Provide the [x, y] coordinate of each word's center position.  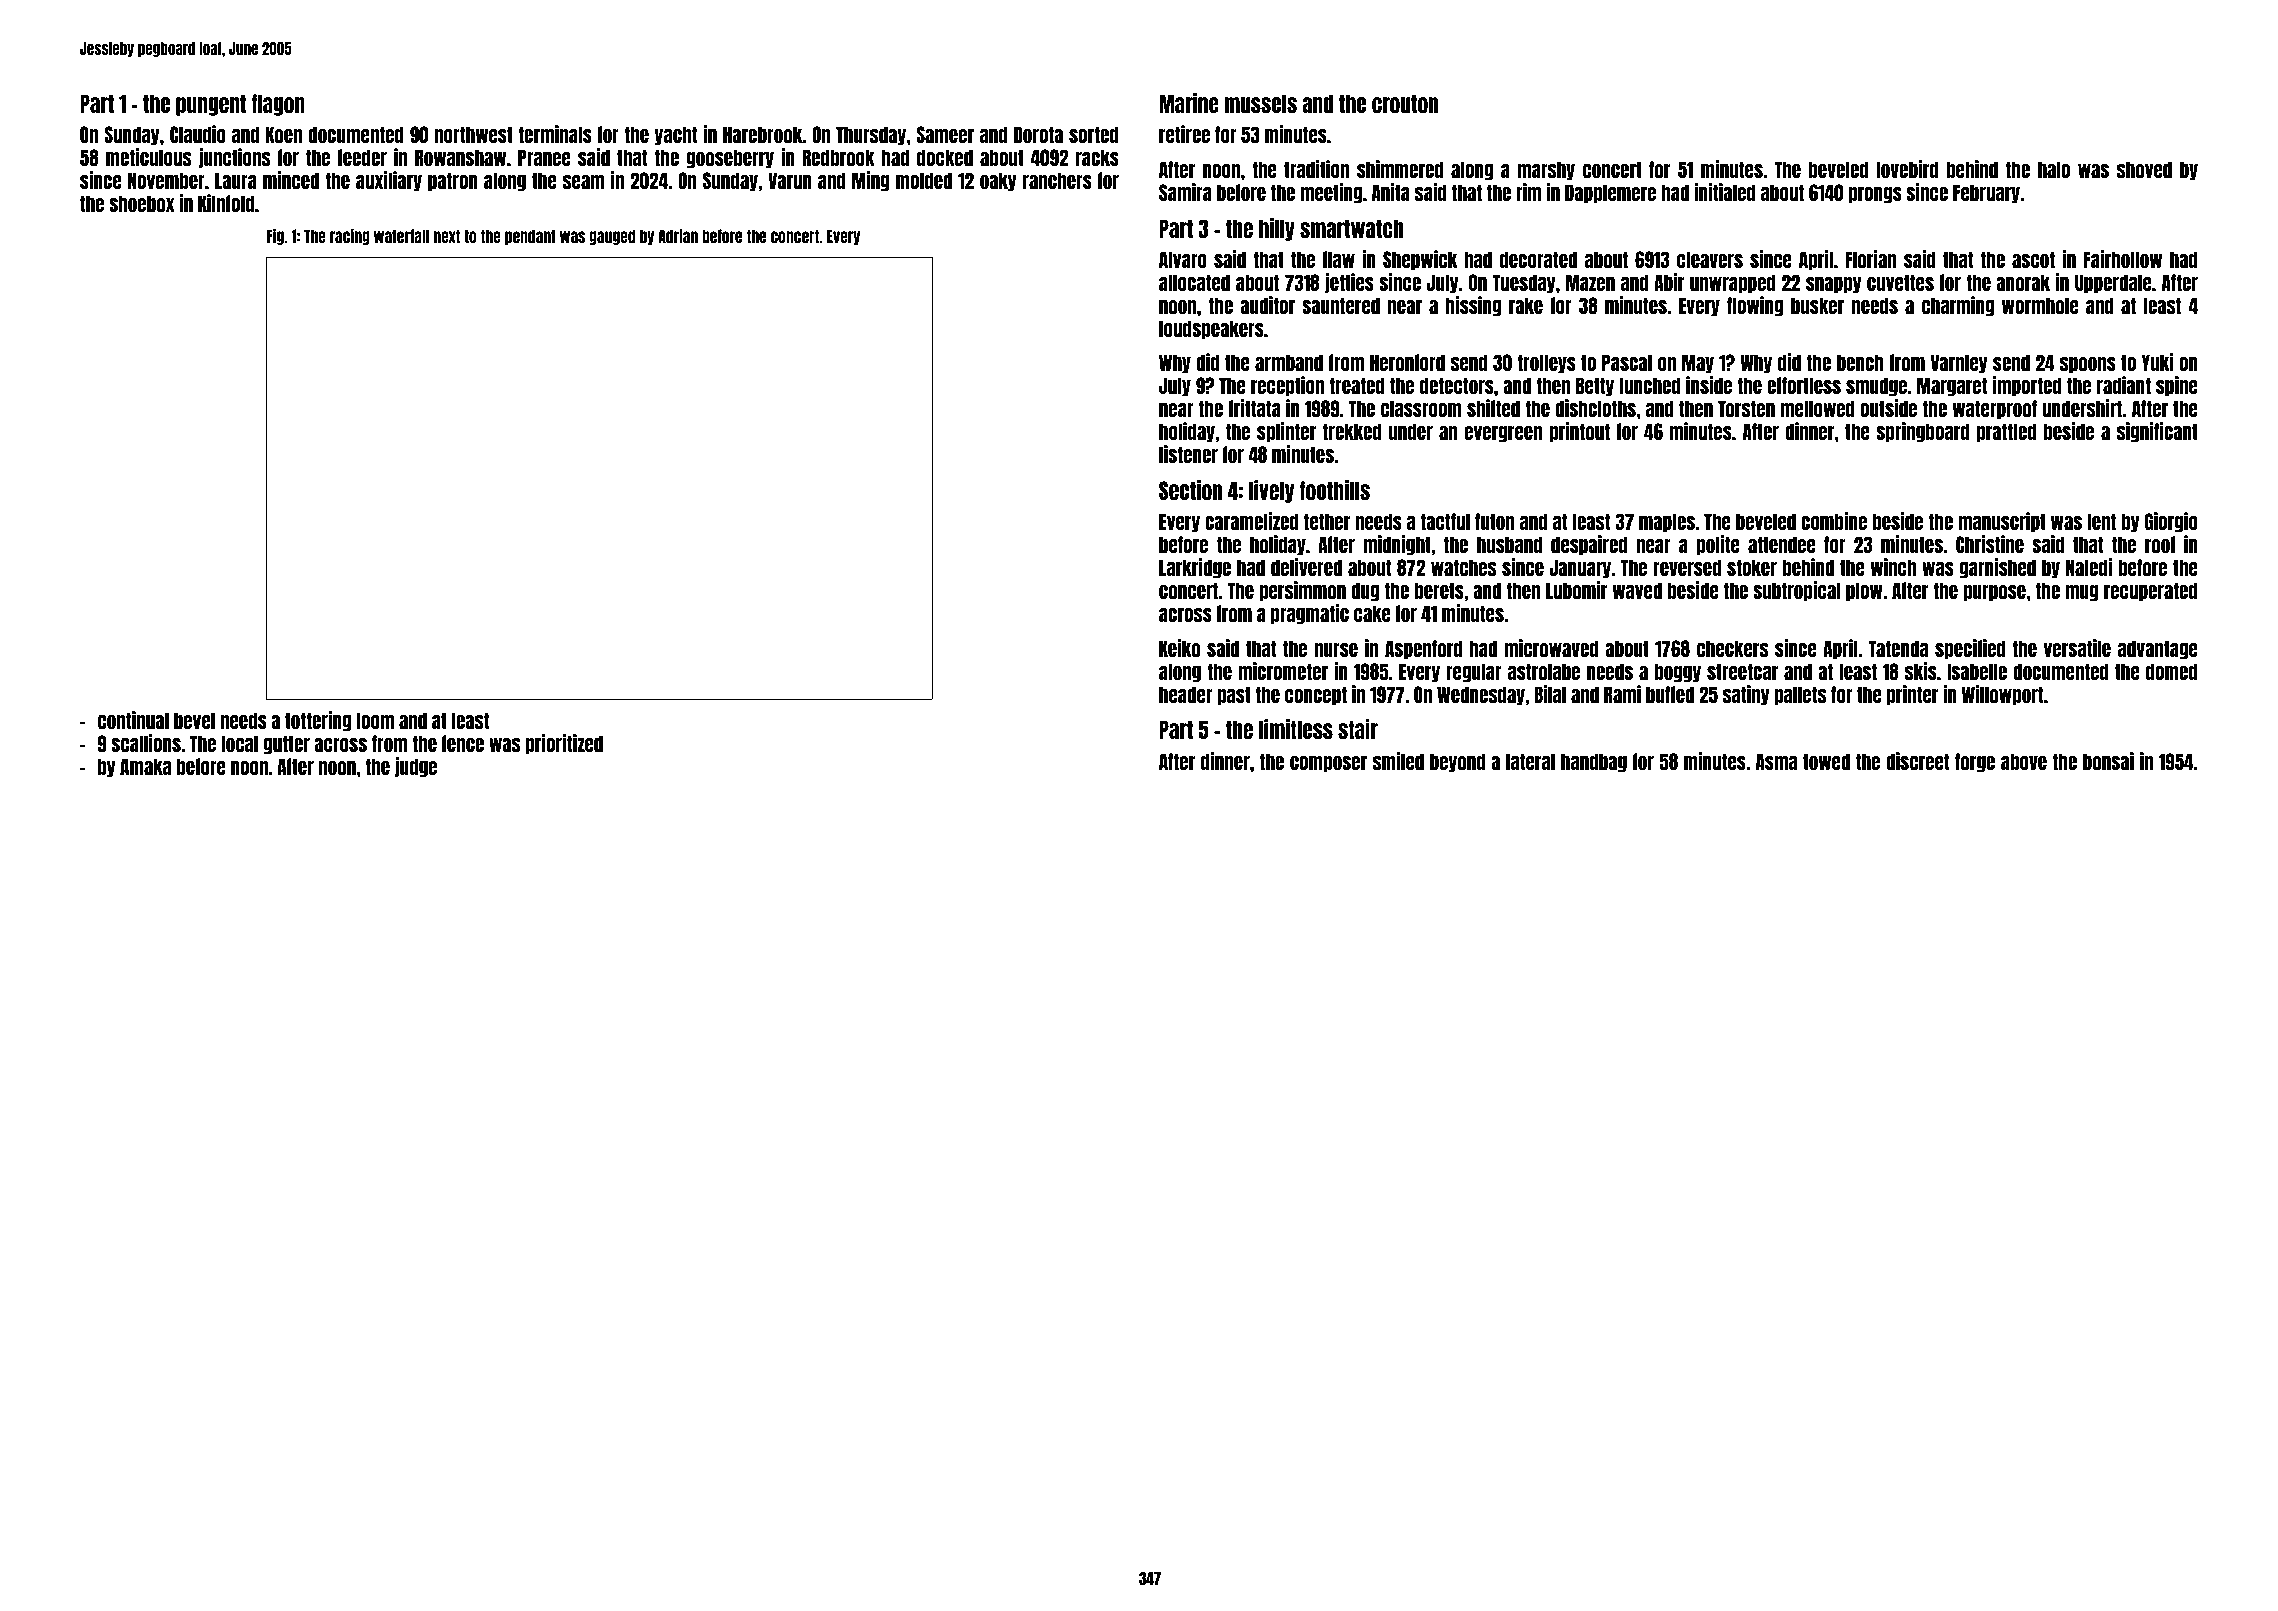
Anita [1391, 192]
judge [416, 767]
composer [1328, 764]
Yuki [2157, 362]
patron [453, 182]
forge [1975, 763]
